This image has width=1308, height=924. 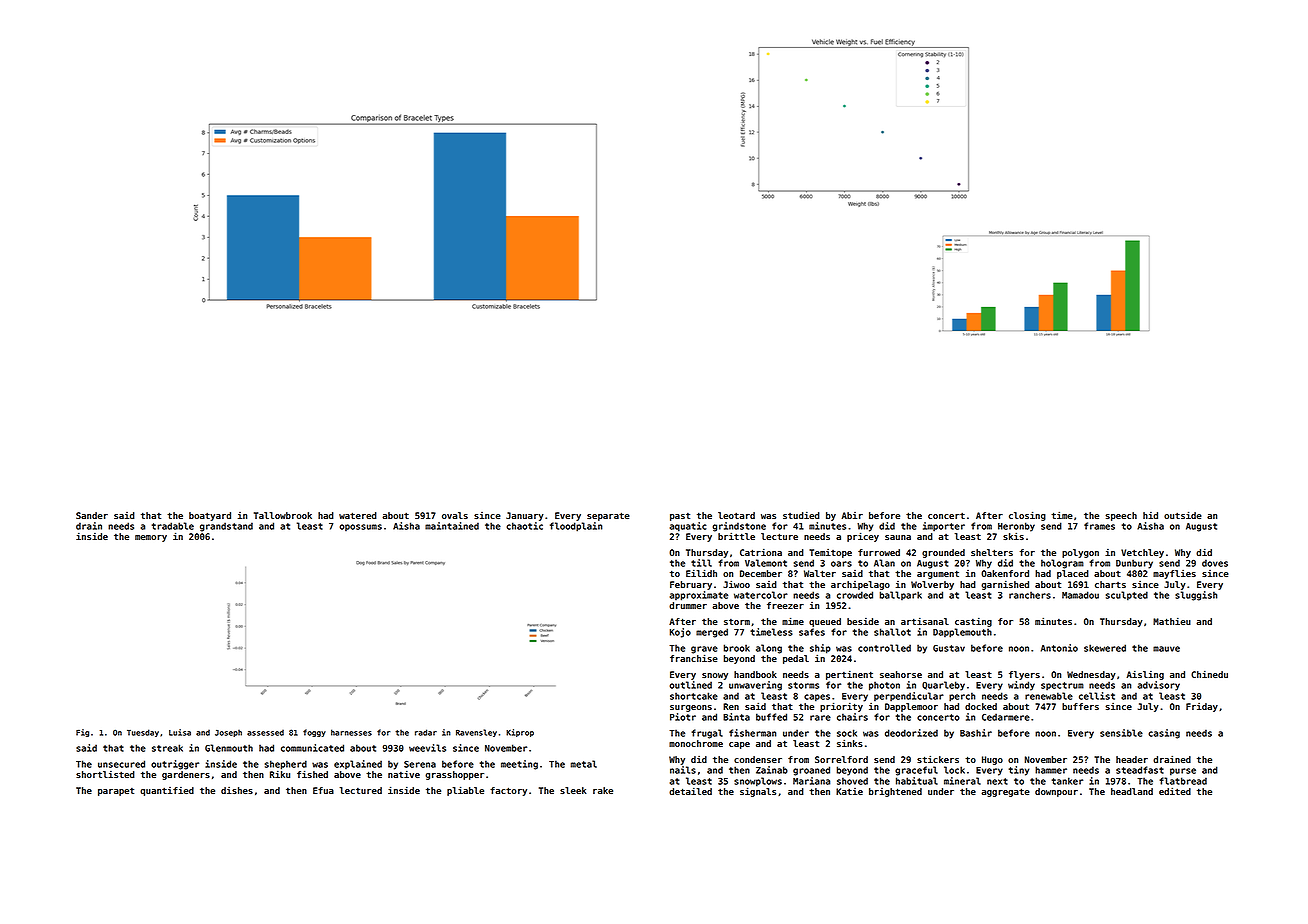 What do you see at coordinates (688, 605) in the image?
I see `drummer` at bounding box center [688, 605].
